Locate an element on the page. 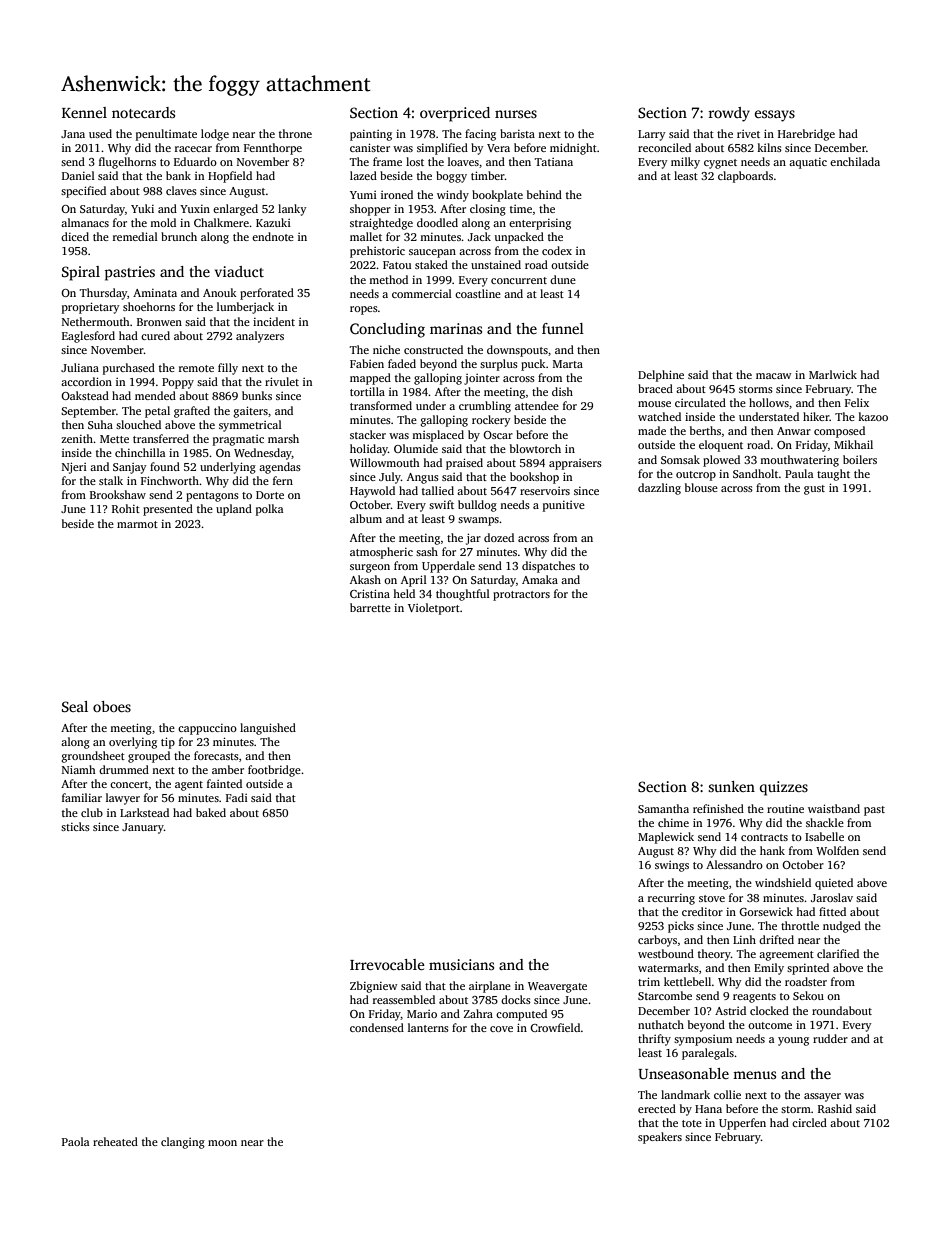 This document has width=952, height=1233. lodge is located at coordinates (215, 135).
